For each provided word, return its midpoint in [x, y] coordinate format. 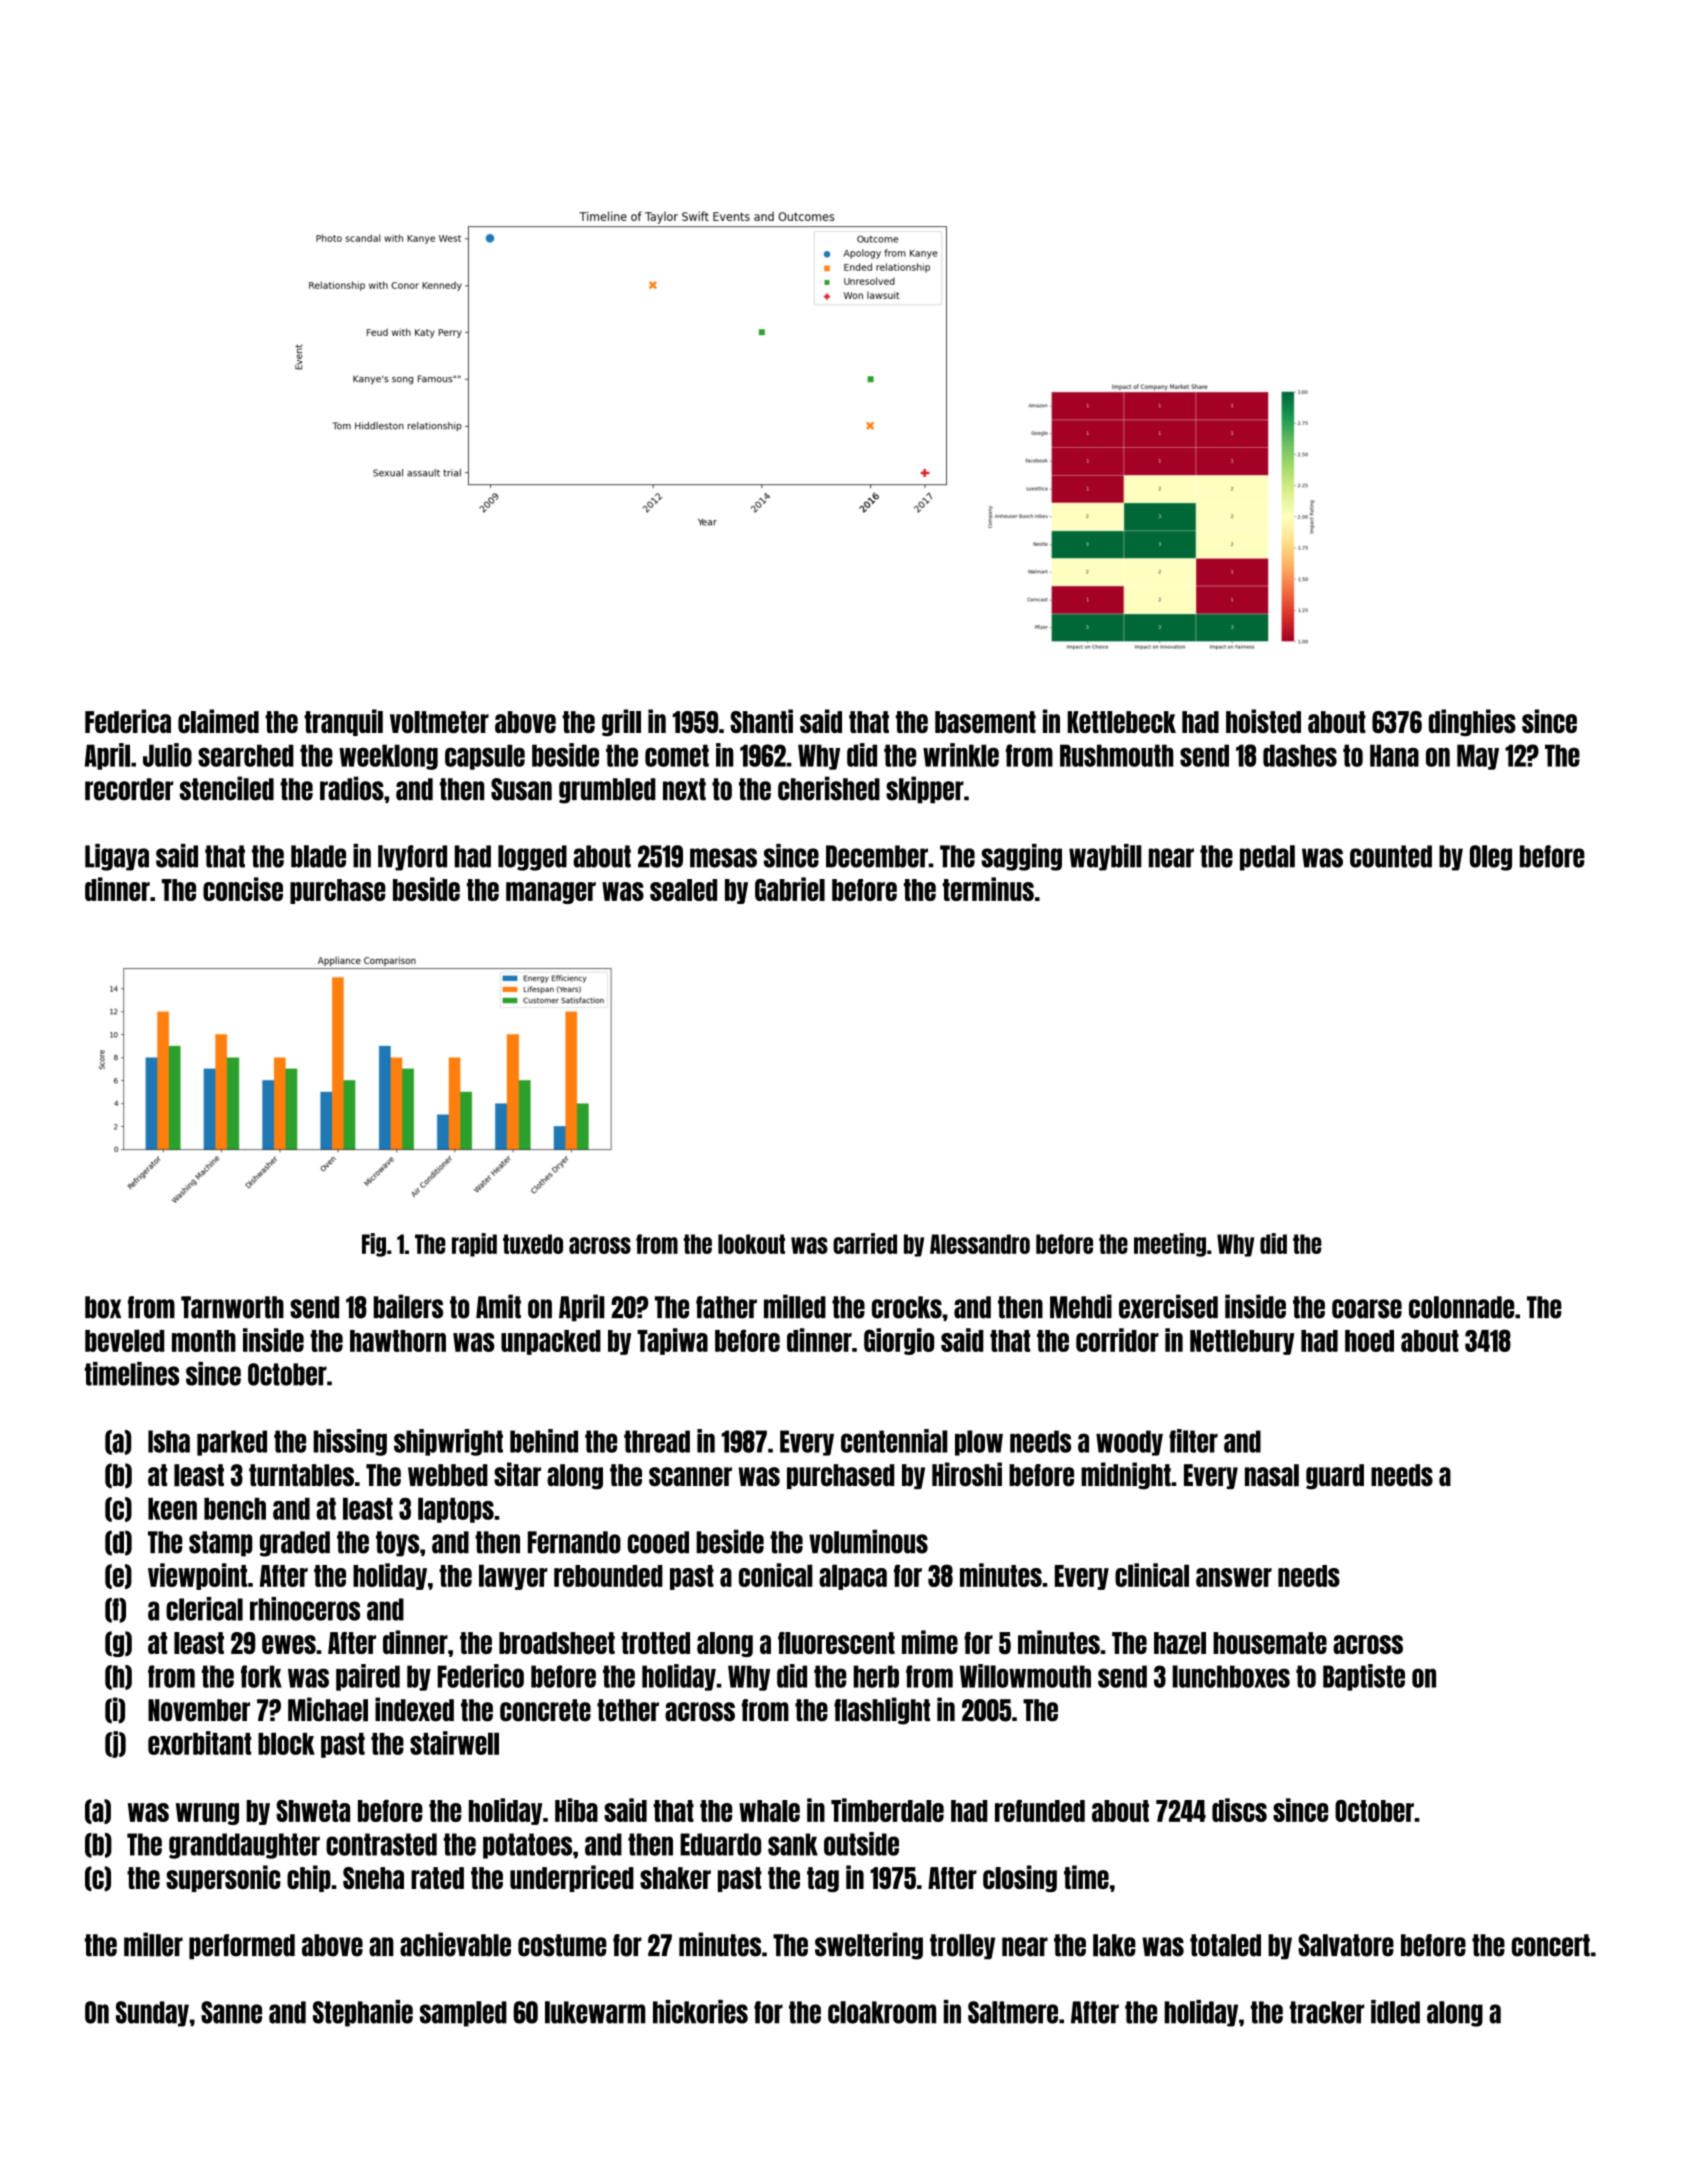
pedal [1267, 858]
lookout [751, 1244]
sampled [463, 2014]
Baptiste [1364, 1677]
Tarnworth [232, 1307]
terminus [988, 889]
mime [930, 1642]
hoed [1369, 1341]
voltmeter [439, 722]
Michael [328, 1709]
